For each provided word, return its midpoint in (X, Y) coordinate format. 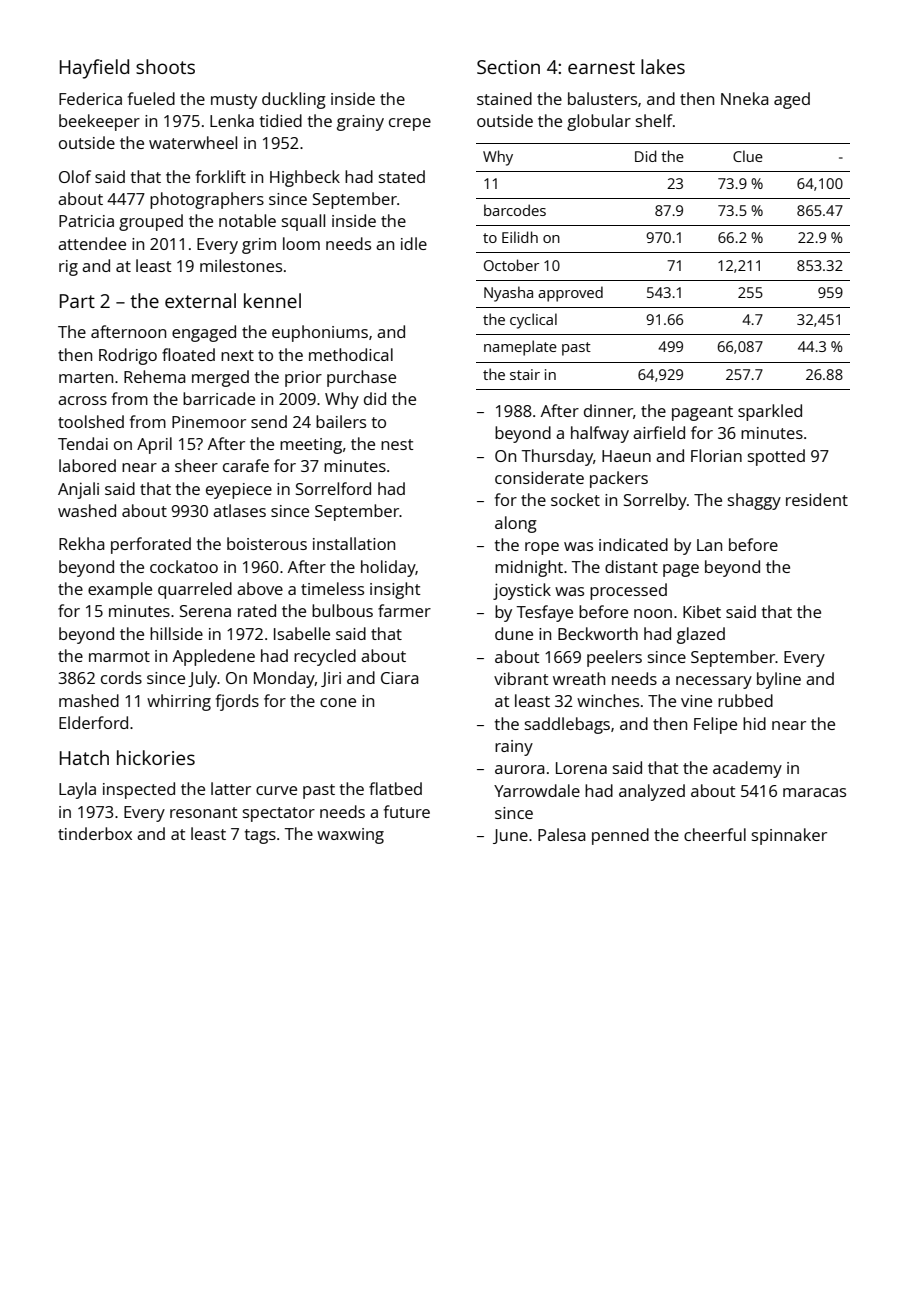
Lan (709, 545)
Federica (90, 98)
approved (570, 294)
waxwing (350, 836)
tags (260, 836)
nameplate (520, 348)
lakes (663, 66)
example (120, 590)
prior (303, 379)
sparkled (770, 412)
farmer (404, 610)
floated (188, 354)
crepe (410, 124)
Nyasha (508, 294)
